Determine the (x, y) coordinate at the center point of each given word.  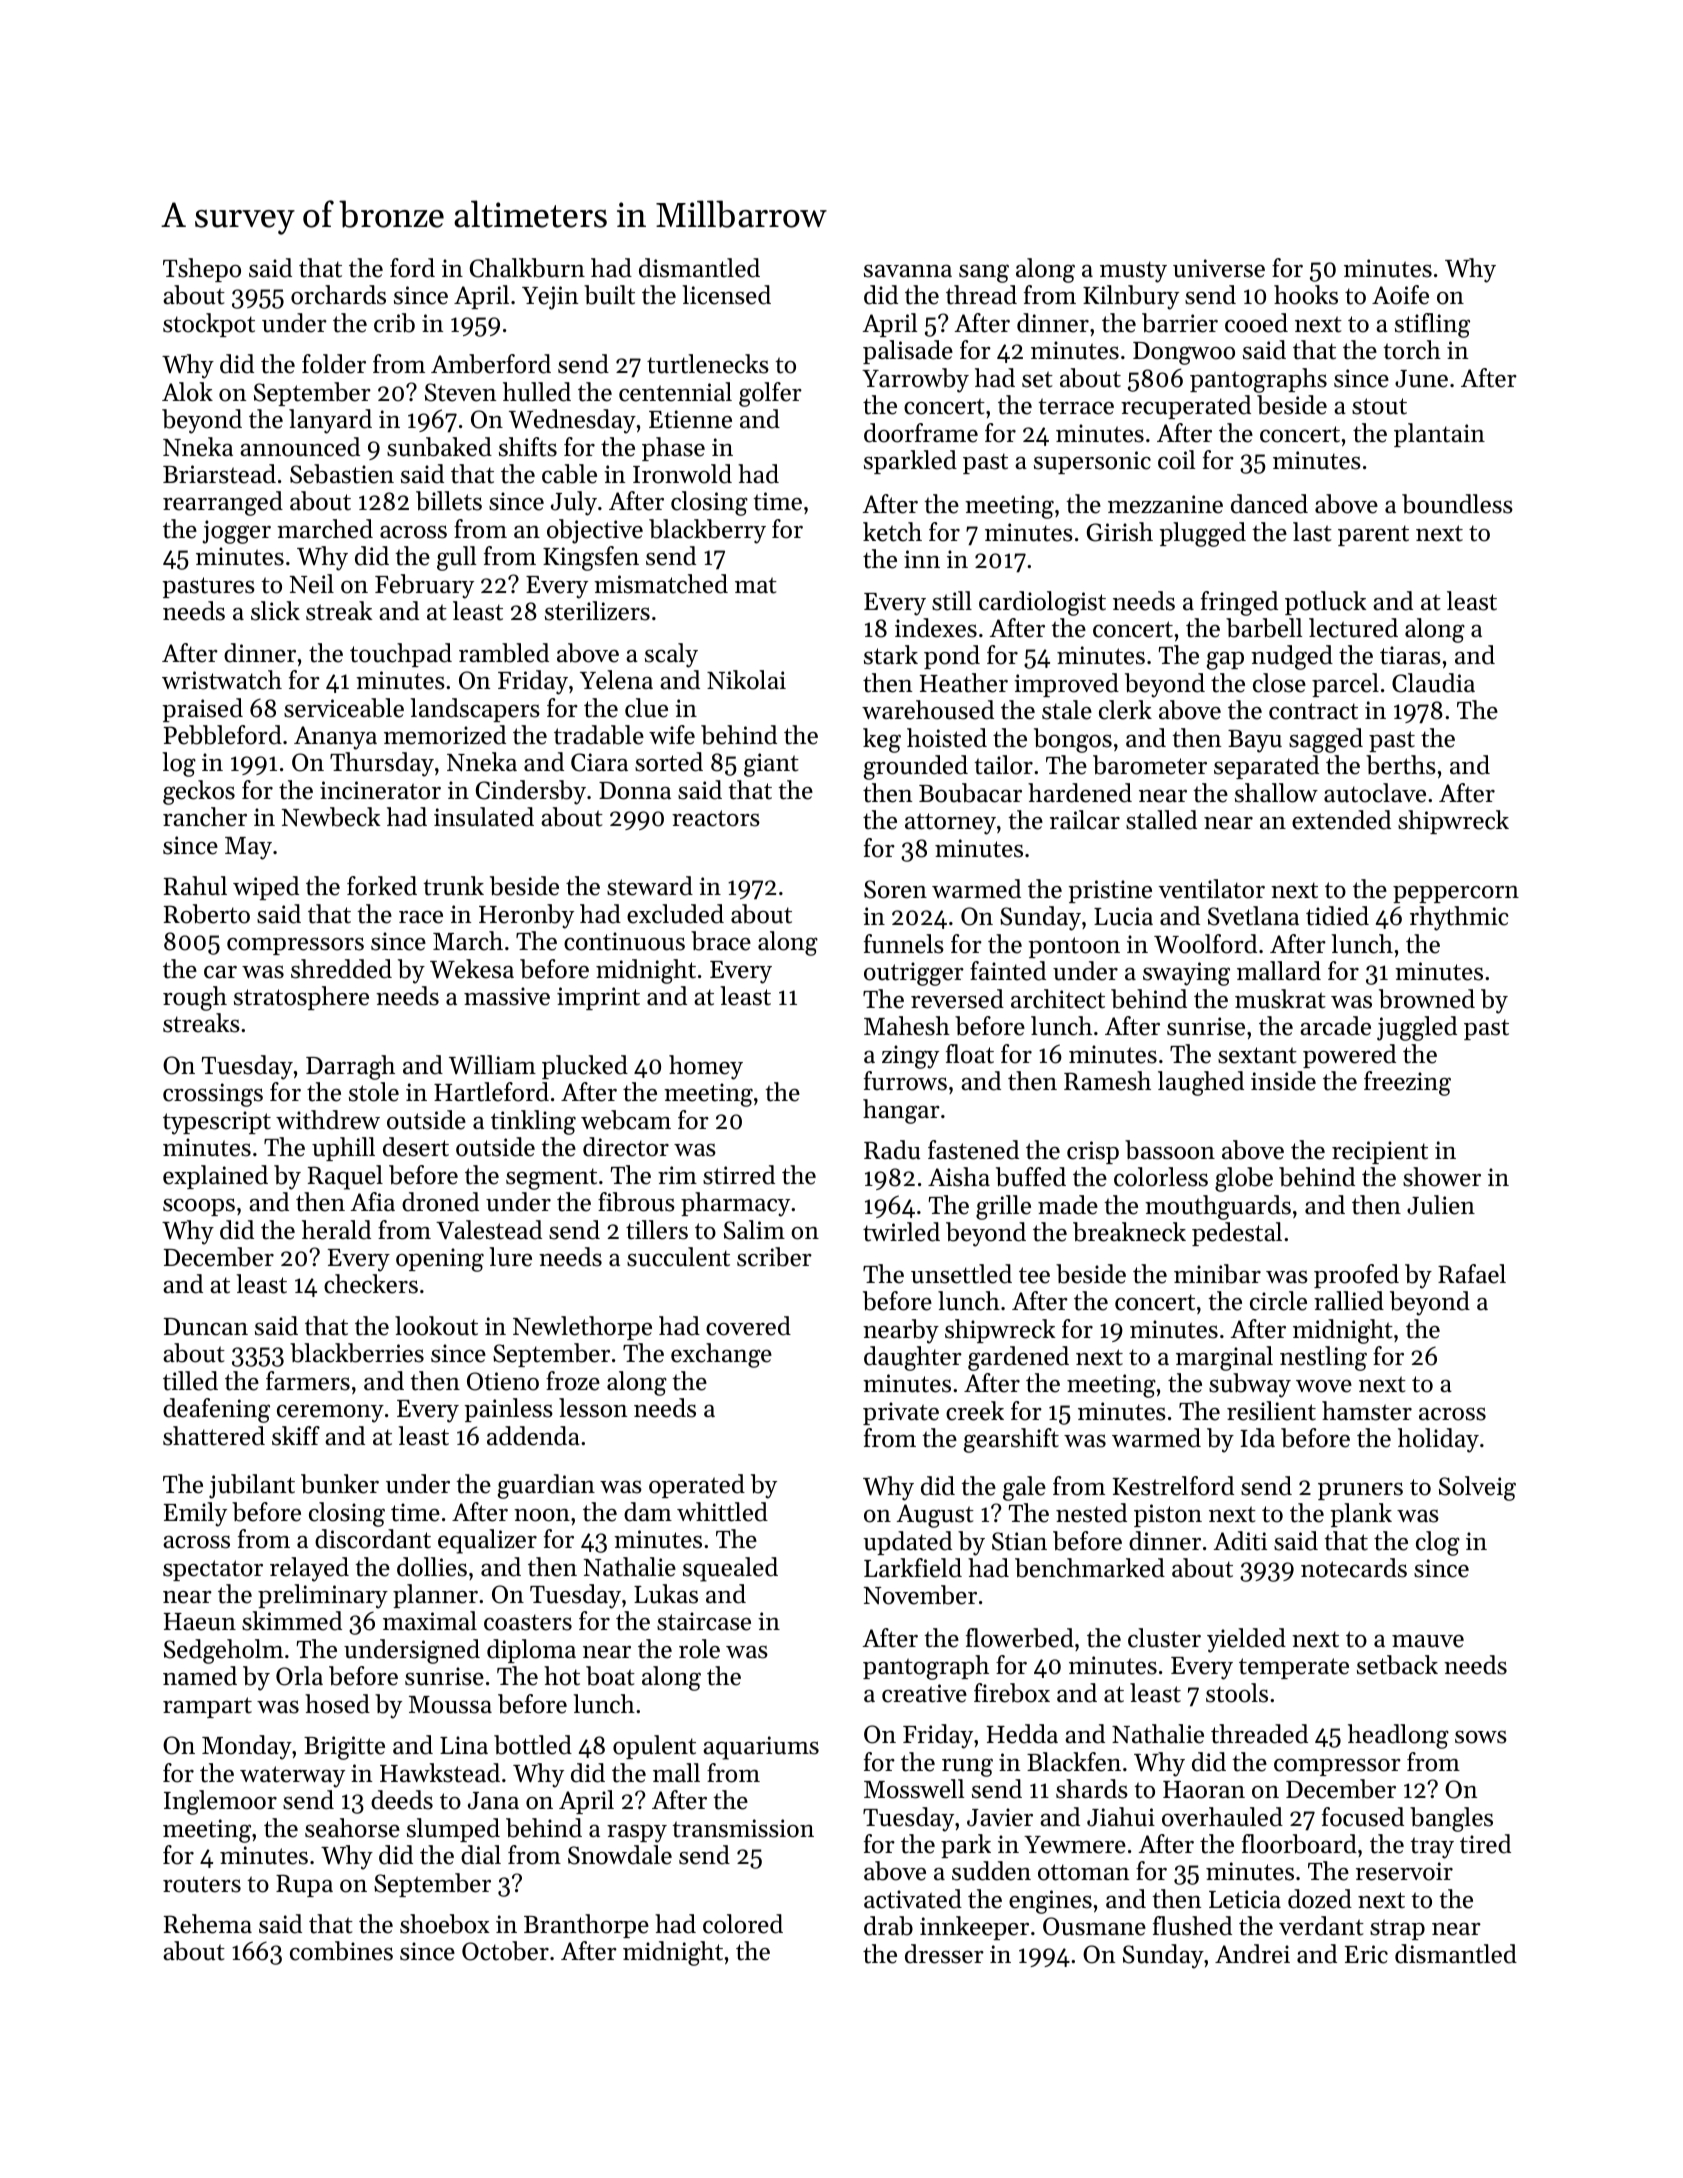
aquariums (761, 1748)
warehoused (928, 710)
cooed (1256, 323)
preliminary (323, 1596)
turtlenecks (708, 364)
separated (1266, 767)
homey (706, 1067)
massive (507, 996)
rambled (504, 653)
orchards (338, 295)
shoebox (445, 1924)
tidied (1337, 916)
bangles (1451, 1819)
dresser (944, 1954)
